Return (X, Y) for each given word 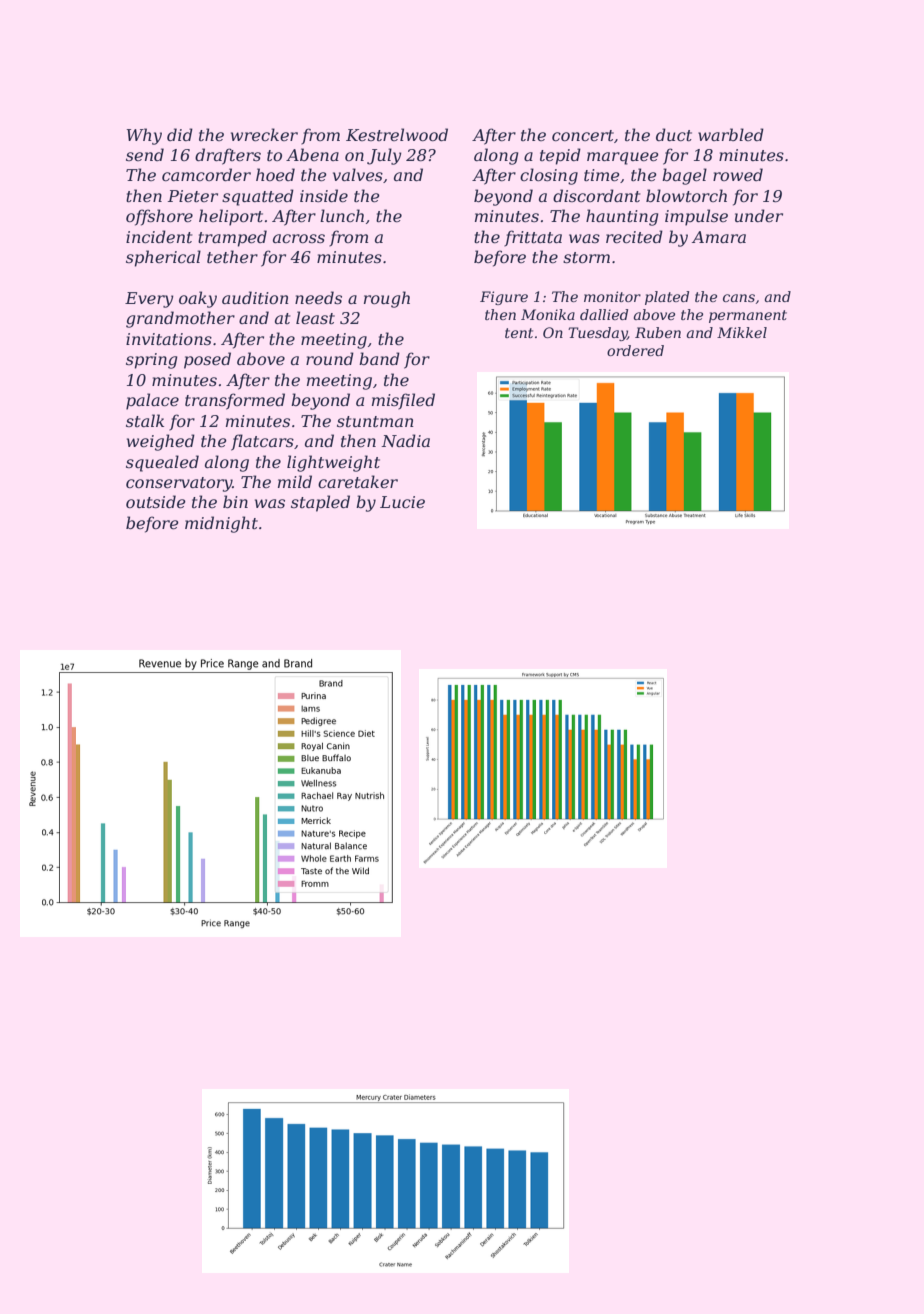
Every (149, 300)
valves (358, 174)
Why (144, 136)
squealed (162, 463)
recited (634, 236)
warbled (731, 134)
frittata (533, 238)
